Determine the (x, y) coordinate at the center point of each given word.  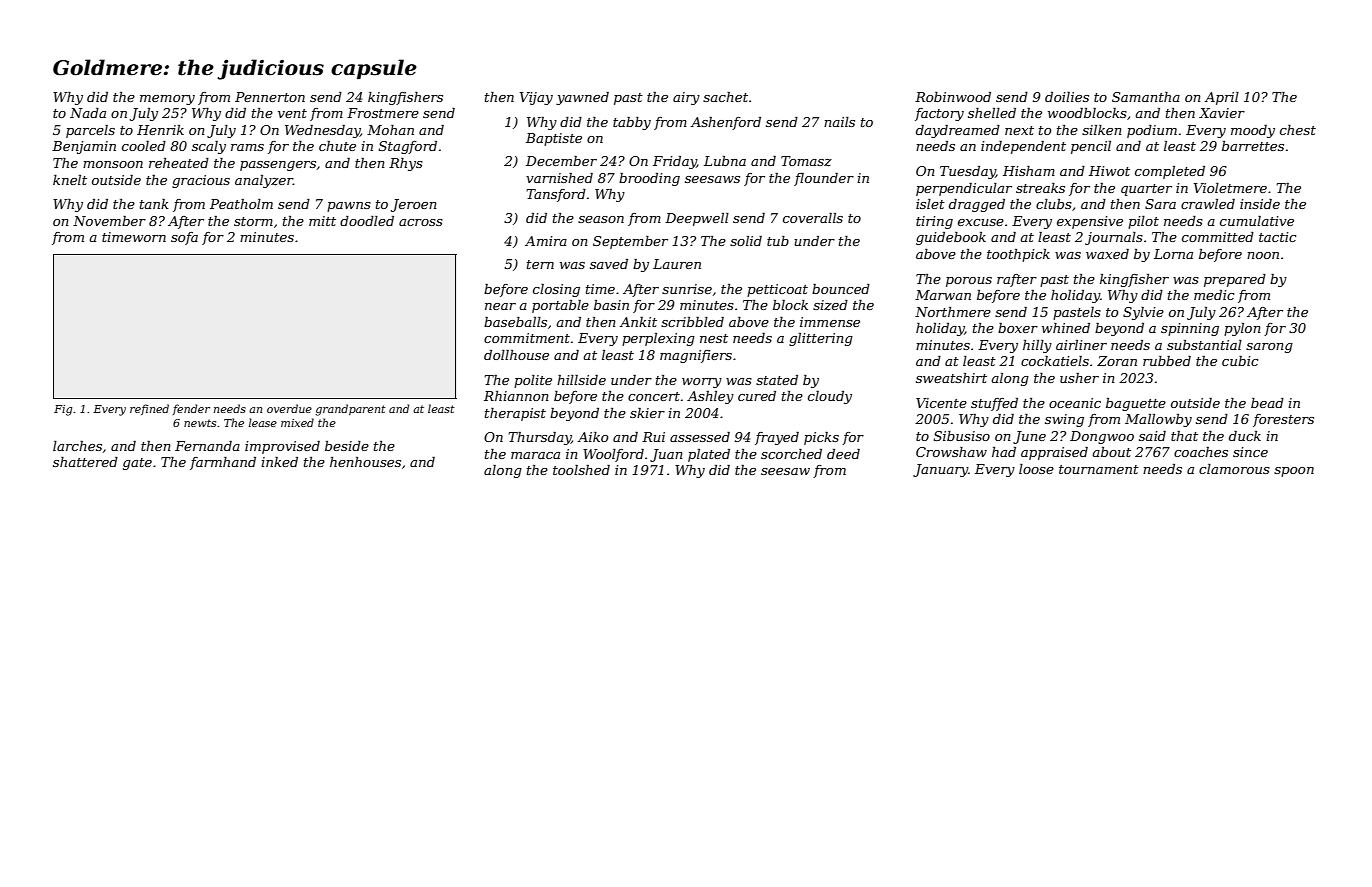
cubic (1240, 361)
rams (247, 147)
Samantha (1146, 97)
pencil (1091, 147)
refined (149, 409)
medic (1214, 295)
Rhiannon (516, 396)
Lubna (725, 161)
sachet (725, 97)
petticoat (777, 290)
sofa (184, 238)
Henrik (160, 130)
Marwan (943, 295)
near (500, 306)
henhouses (365, 462)
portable (560, 306)
